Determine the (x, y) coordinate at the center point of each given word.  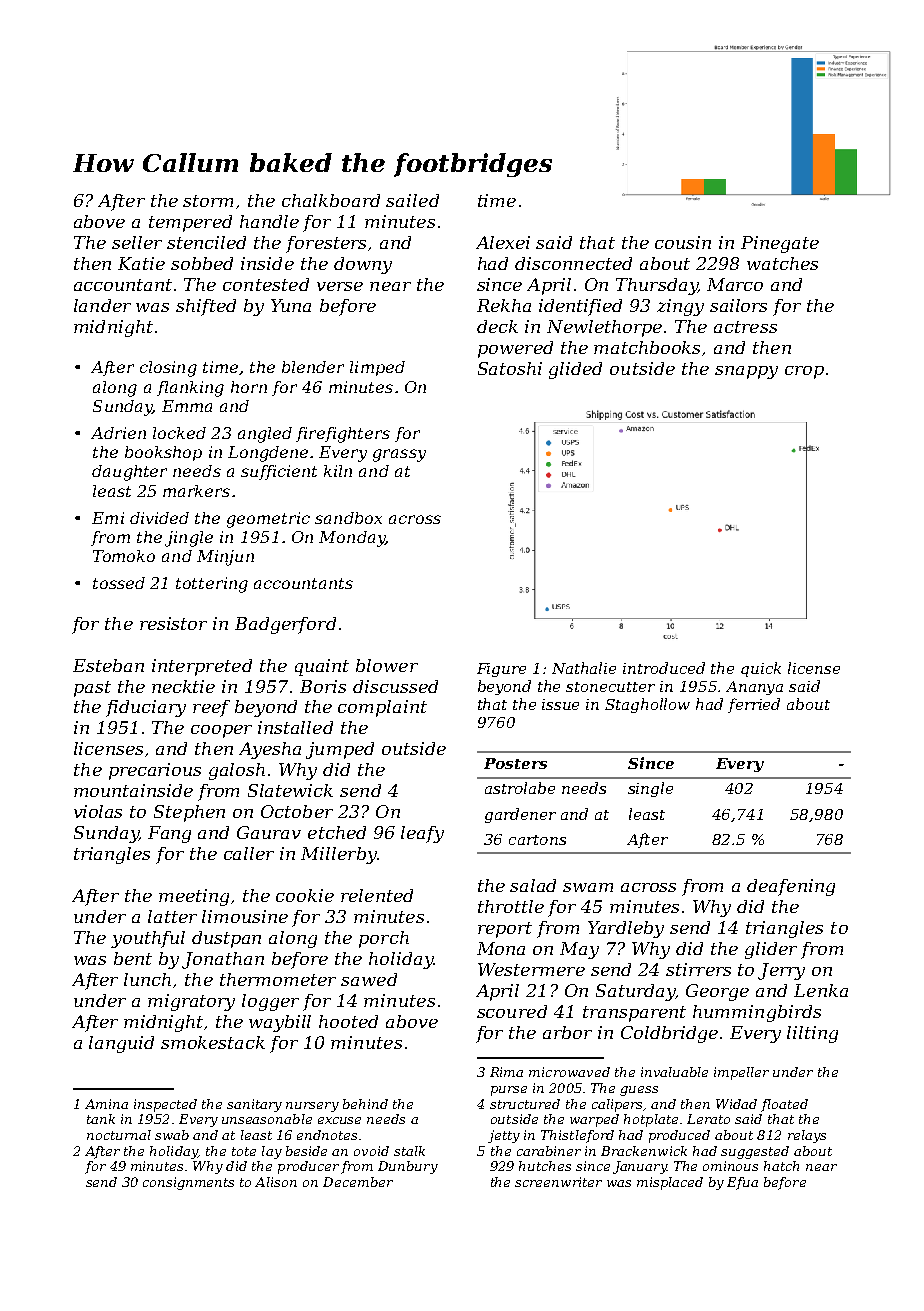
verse (340, 286)
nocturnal (119, 1135)
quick (761, 669)
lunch (147, 979)
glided (575, 370)
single (650, 789)
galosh (237, 771)
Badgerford (285, 625)
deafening (791, 887)
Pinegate (780, 244)
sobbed (202, 263)
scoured (512, 1011)
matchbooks (647, 347)
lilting (812, 1034)
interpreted (202, 667)
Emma (187, 406)
